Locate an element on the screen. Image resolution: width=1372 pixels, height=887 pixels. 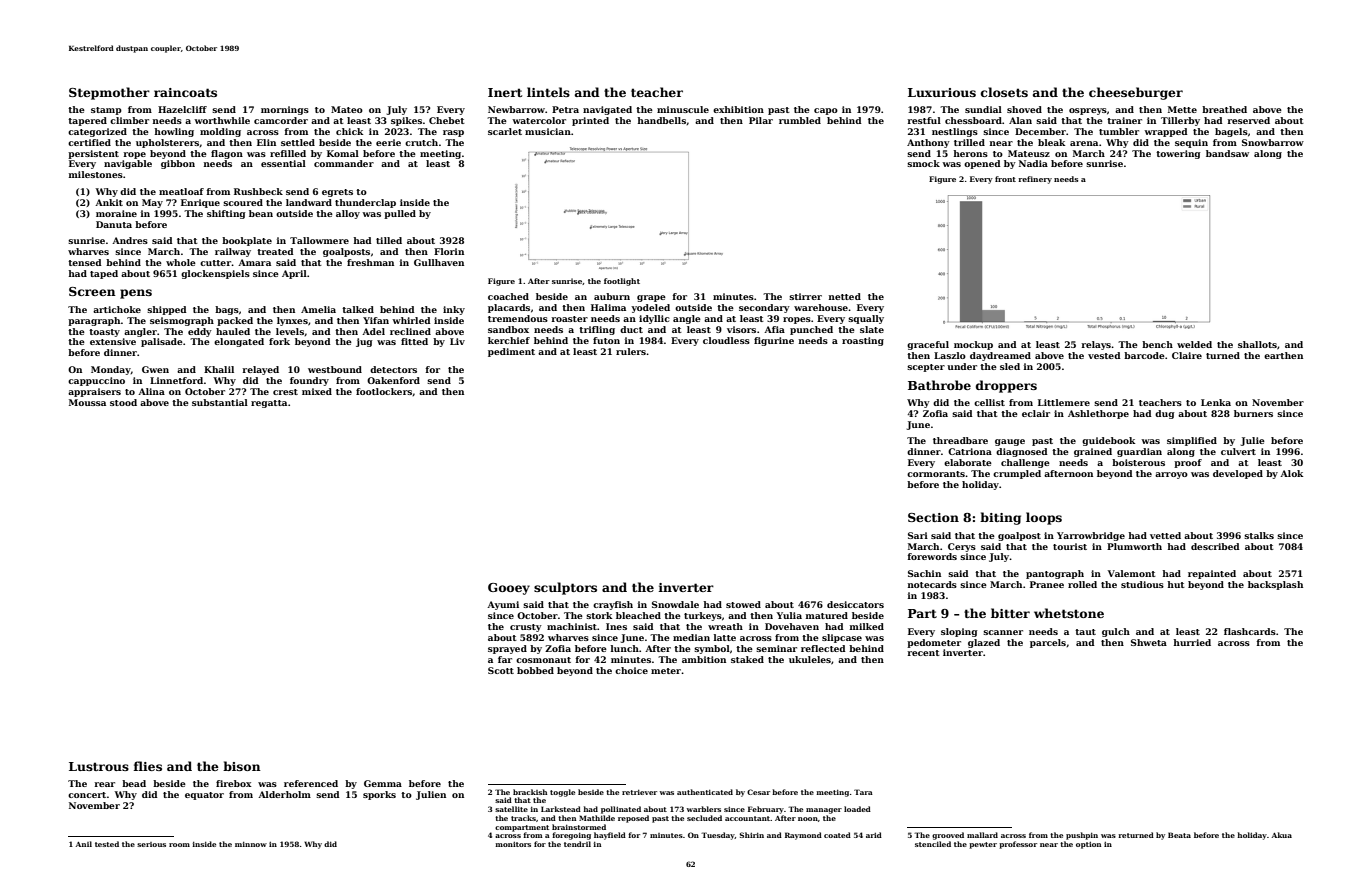
Luxurious is located at coordinates (942, 92).
